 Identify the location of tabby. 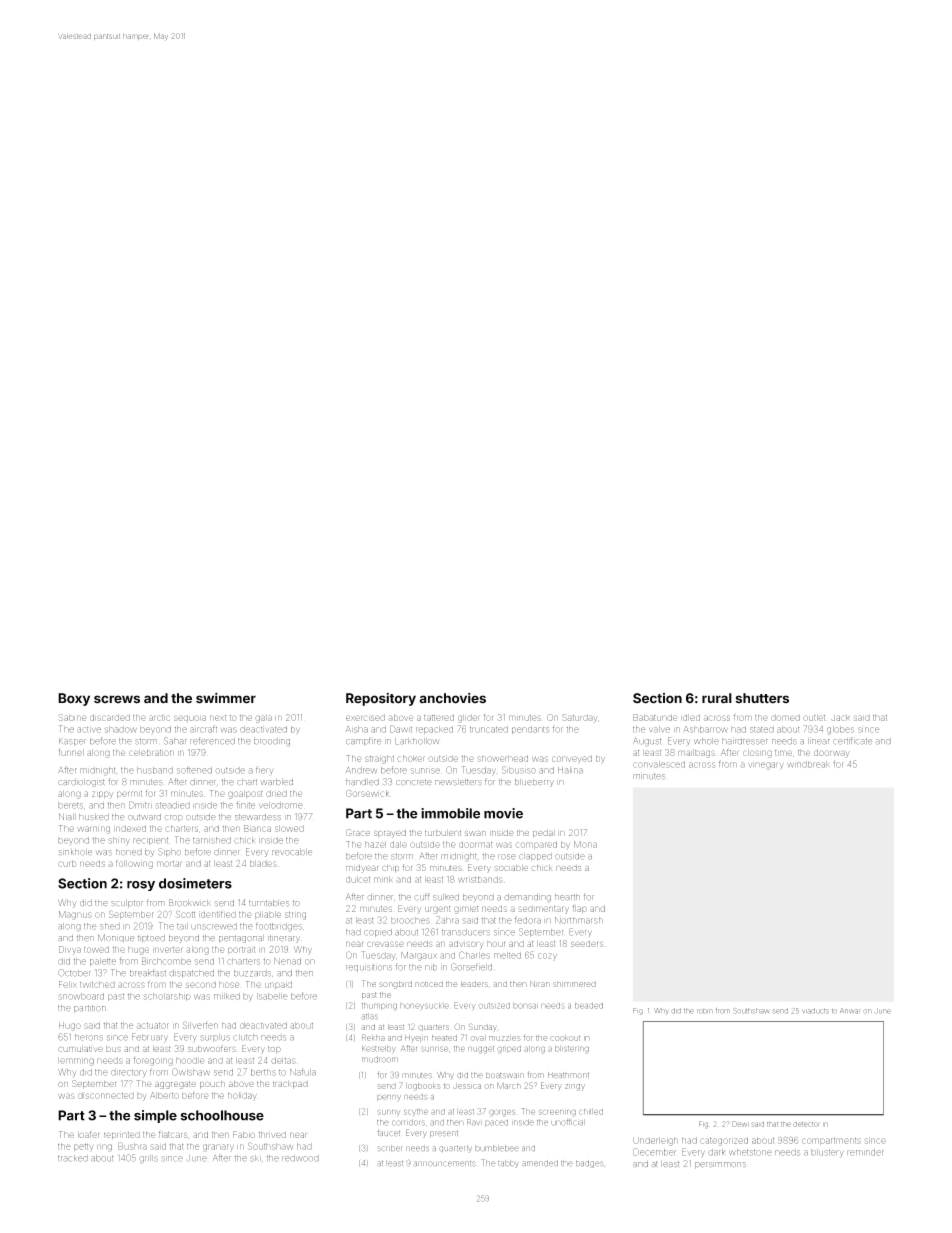
(508, 1164).
